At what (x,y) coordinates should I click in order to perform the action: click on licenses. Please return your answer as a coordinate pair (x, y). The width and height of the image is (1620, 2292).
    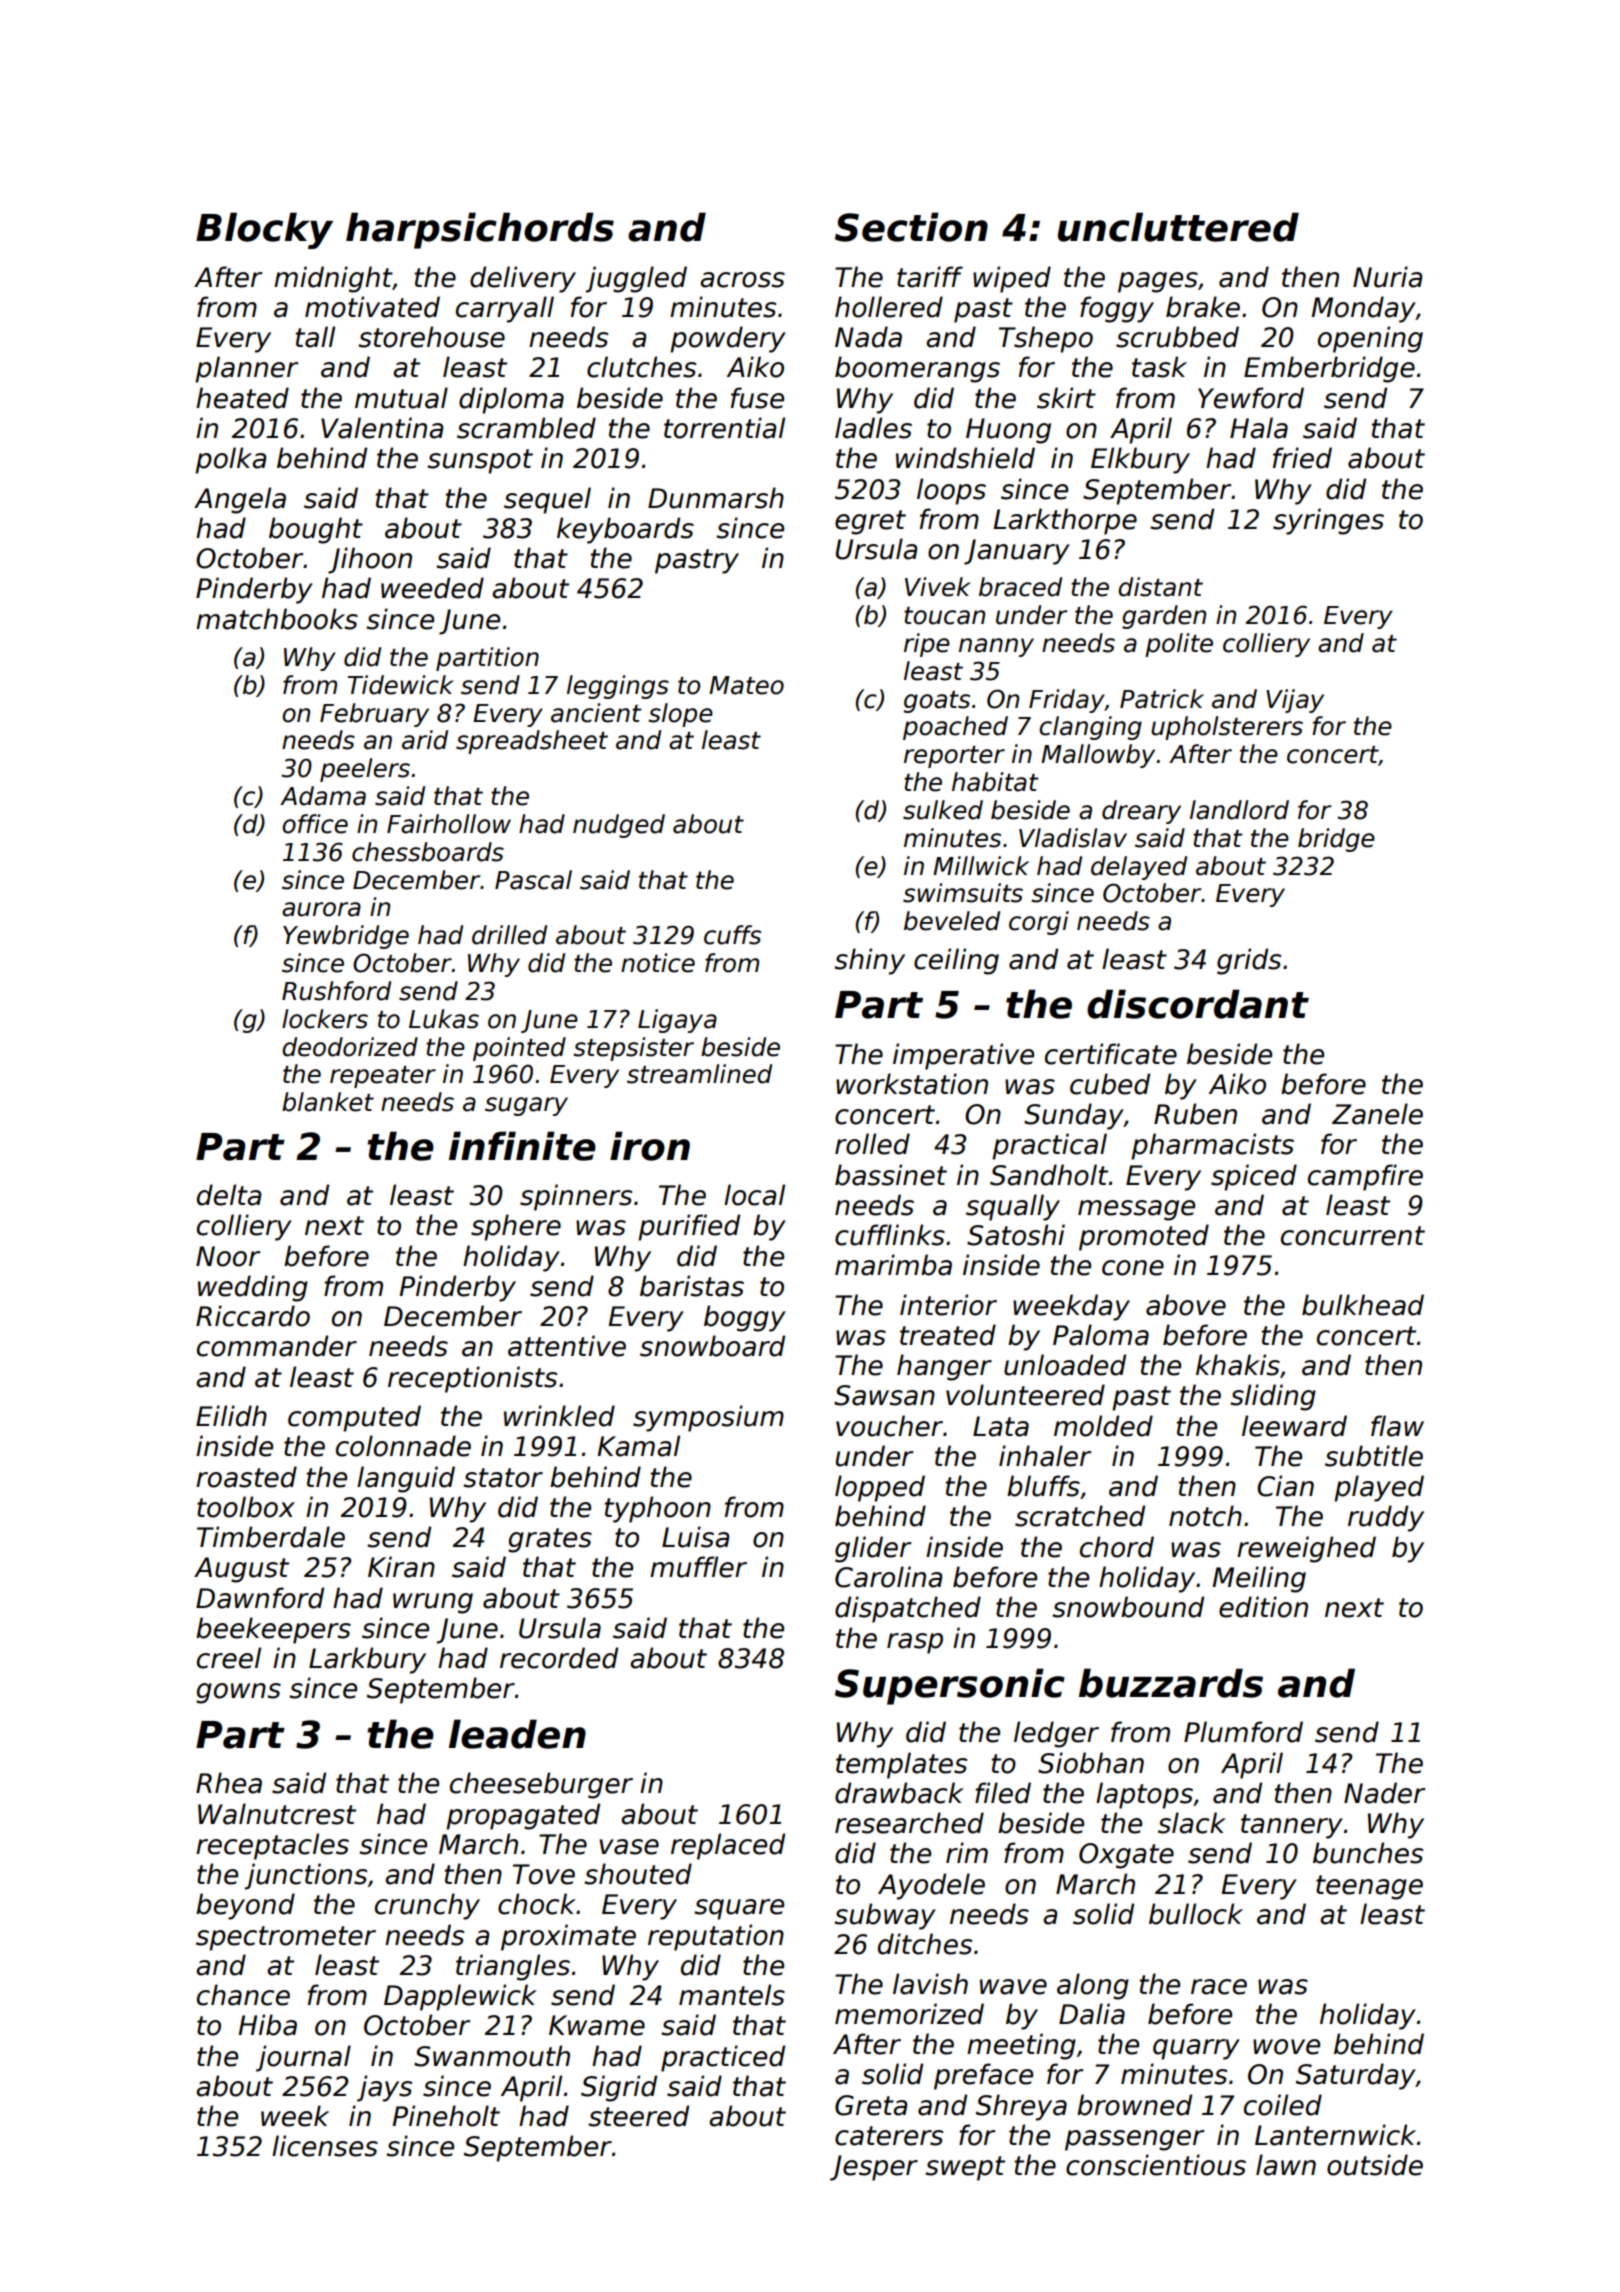
    Looking at the image, I should click on (325, 2146).
